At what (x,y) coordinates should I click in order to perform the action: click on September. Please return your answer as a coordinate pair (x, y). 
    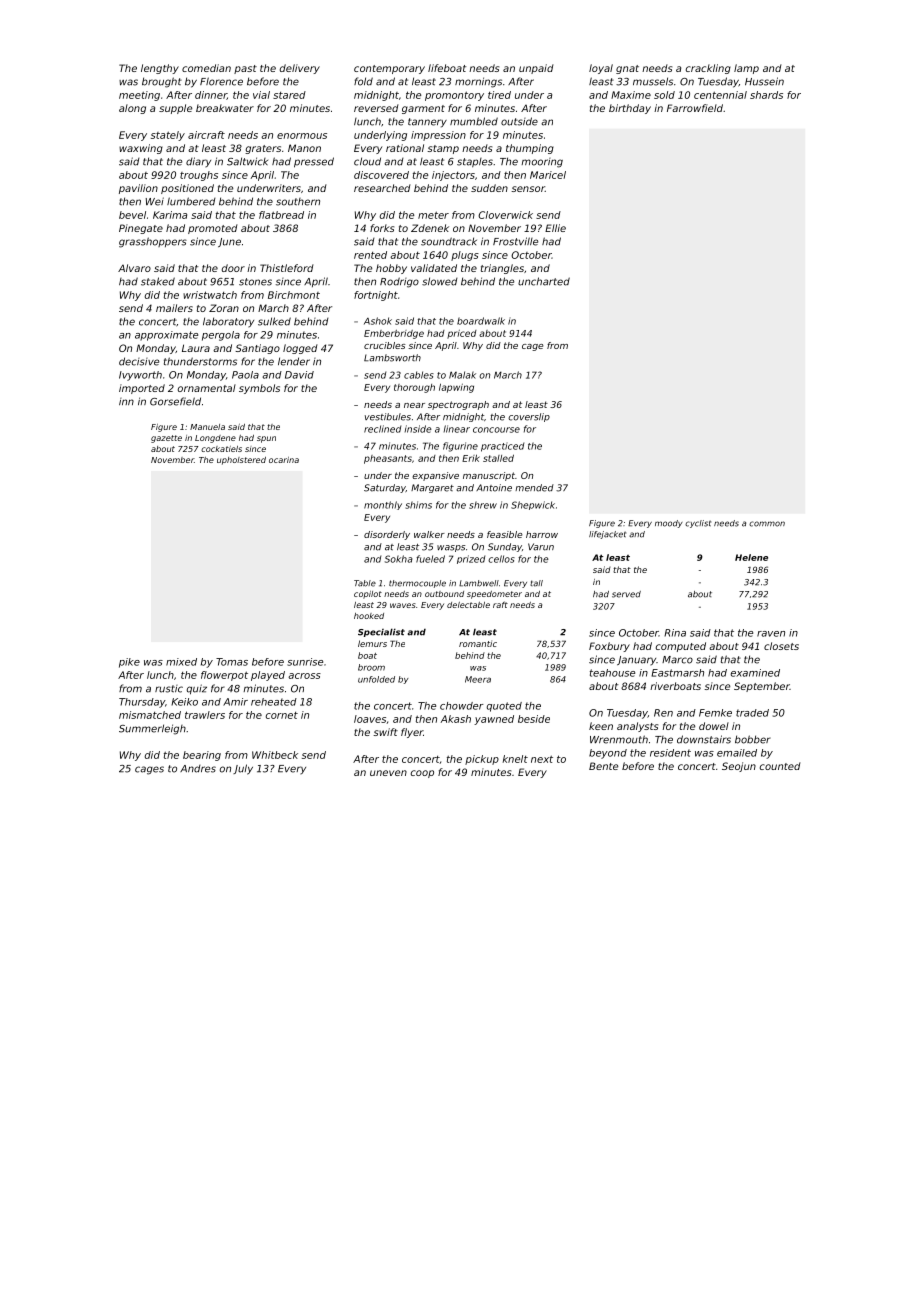
    Looking at the image, I should click on (762, 687).
